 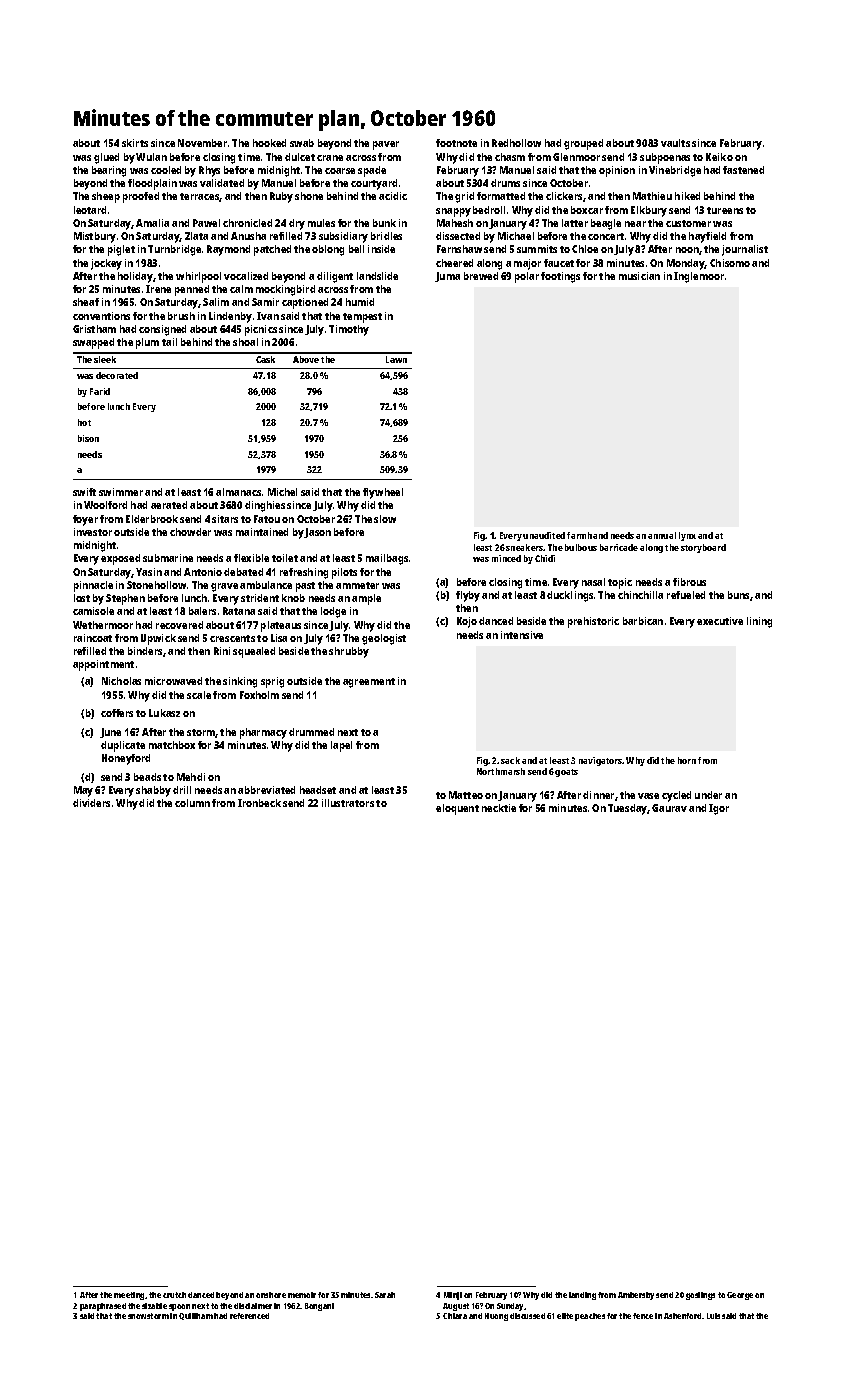 I want to click on illustrators, so click(x=348, y=803).
